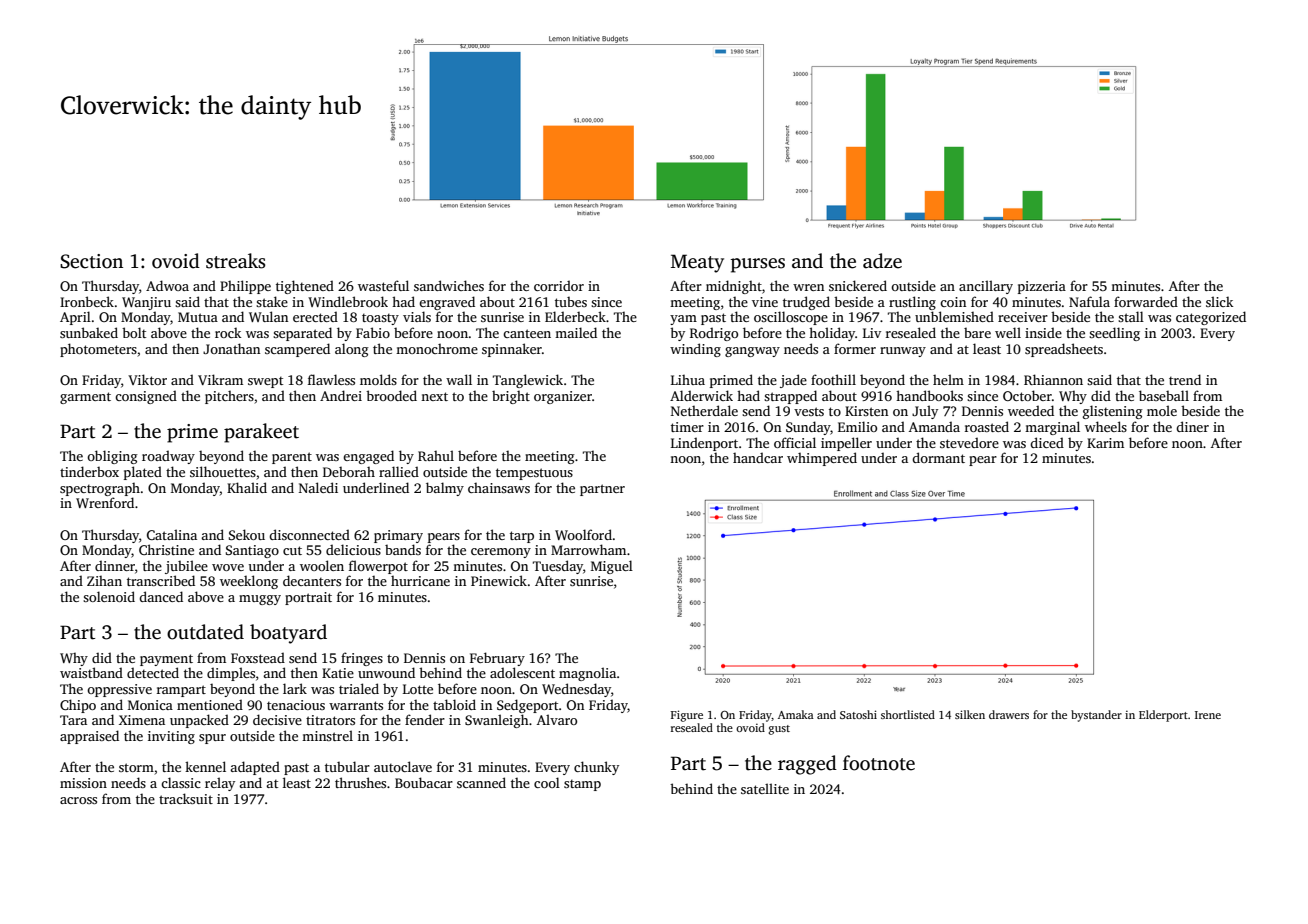 The image size is (1308, 924). I want to click on corridor, so click(559, 285).
